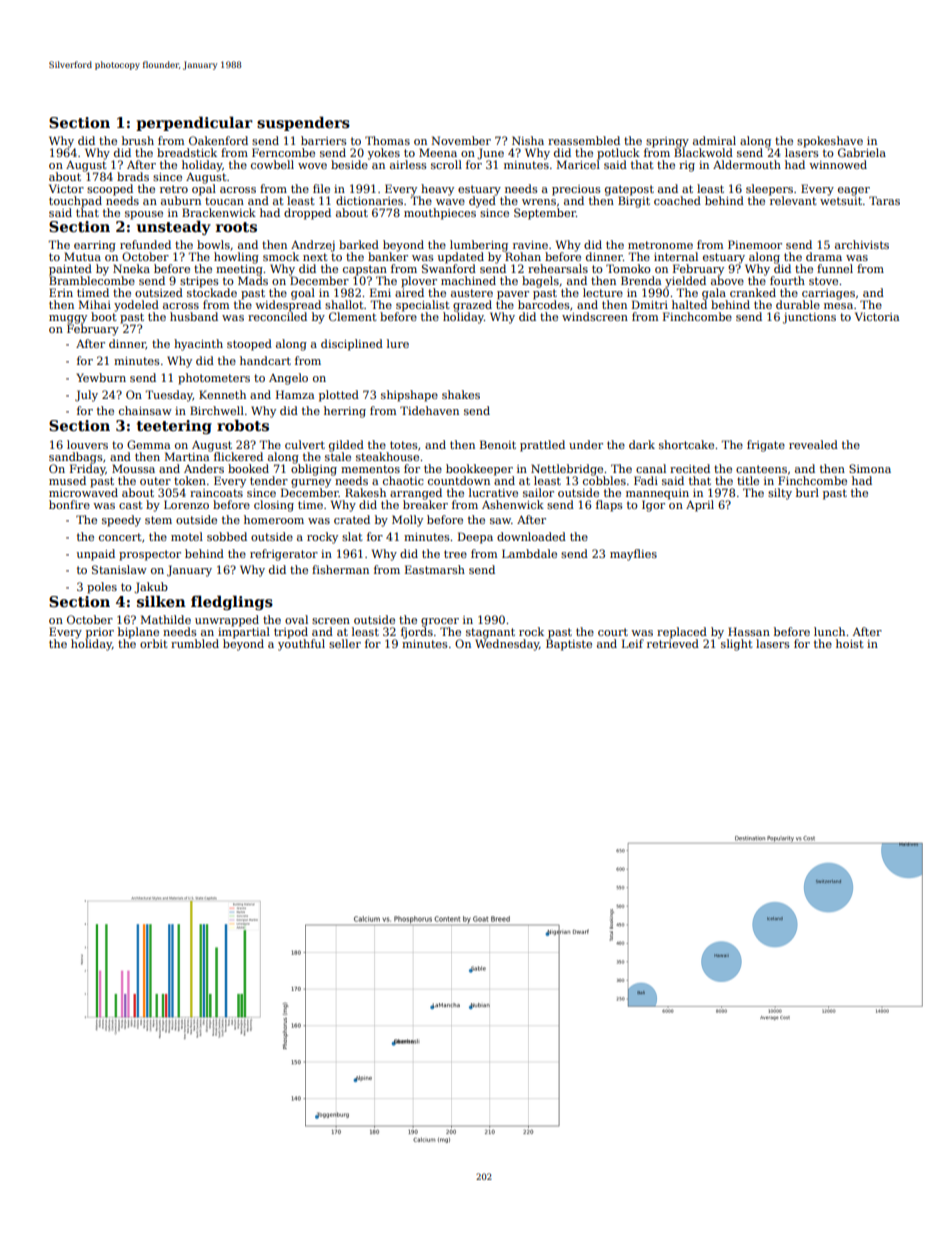 The height and width of the image is (1233, 952). Describe the element at coordinates (305, 444) in the image. I see `culvert` at that location.
